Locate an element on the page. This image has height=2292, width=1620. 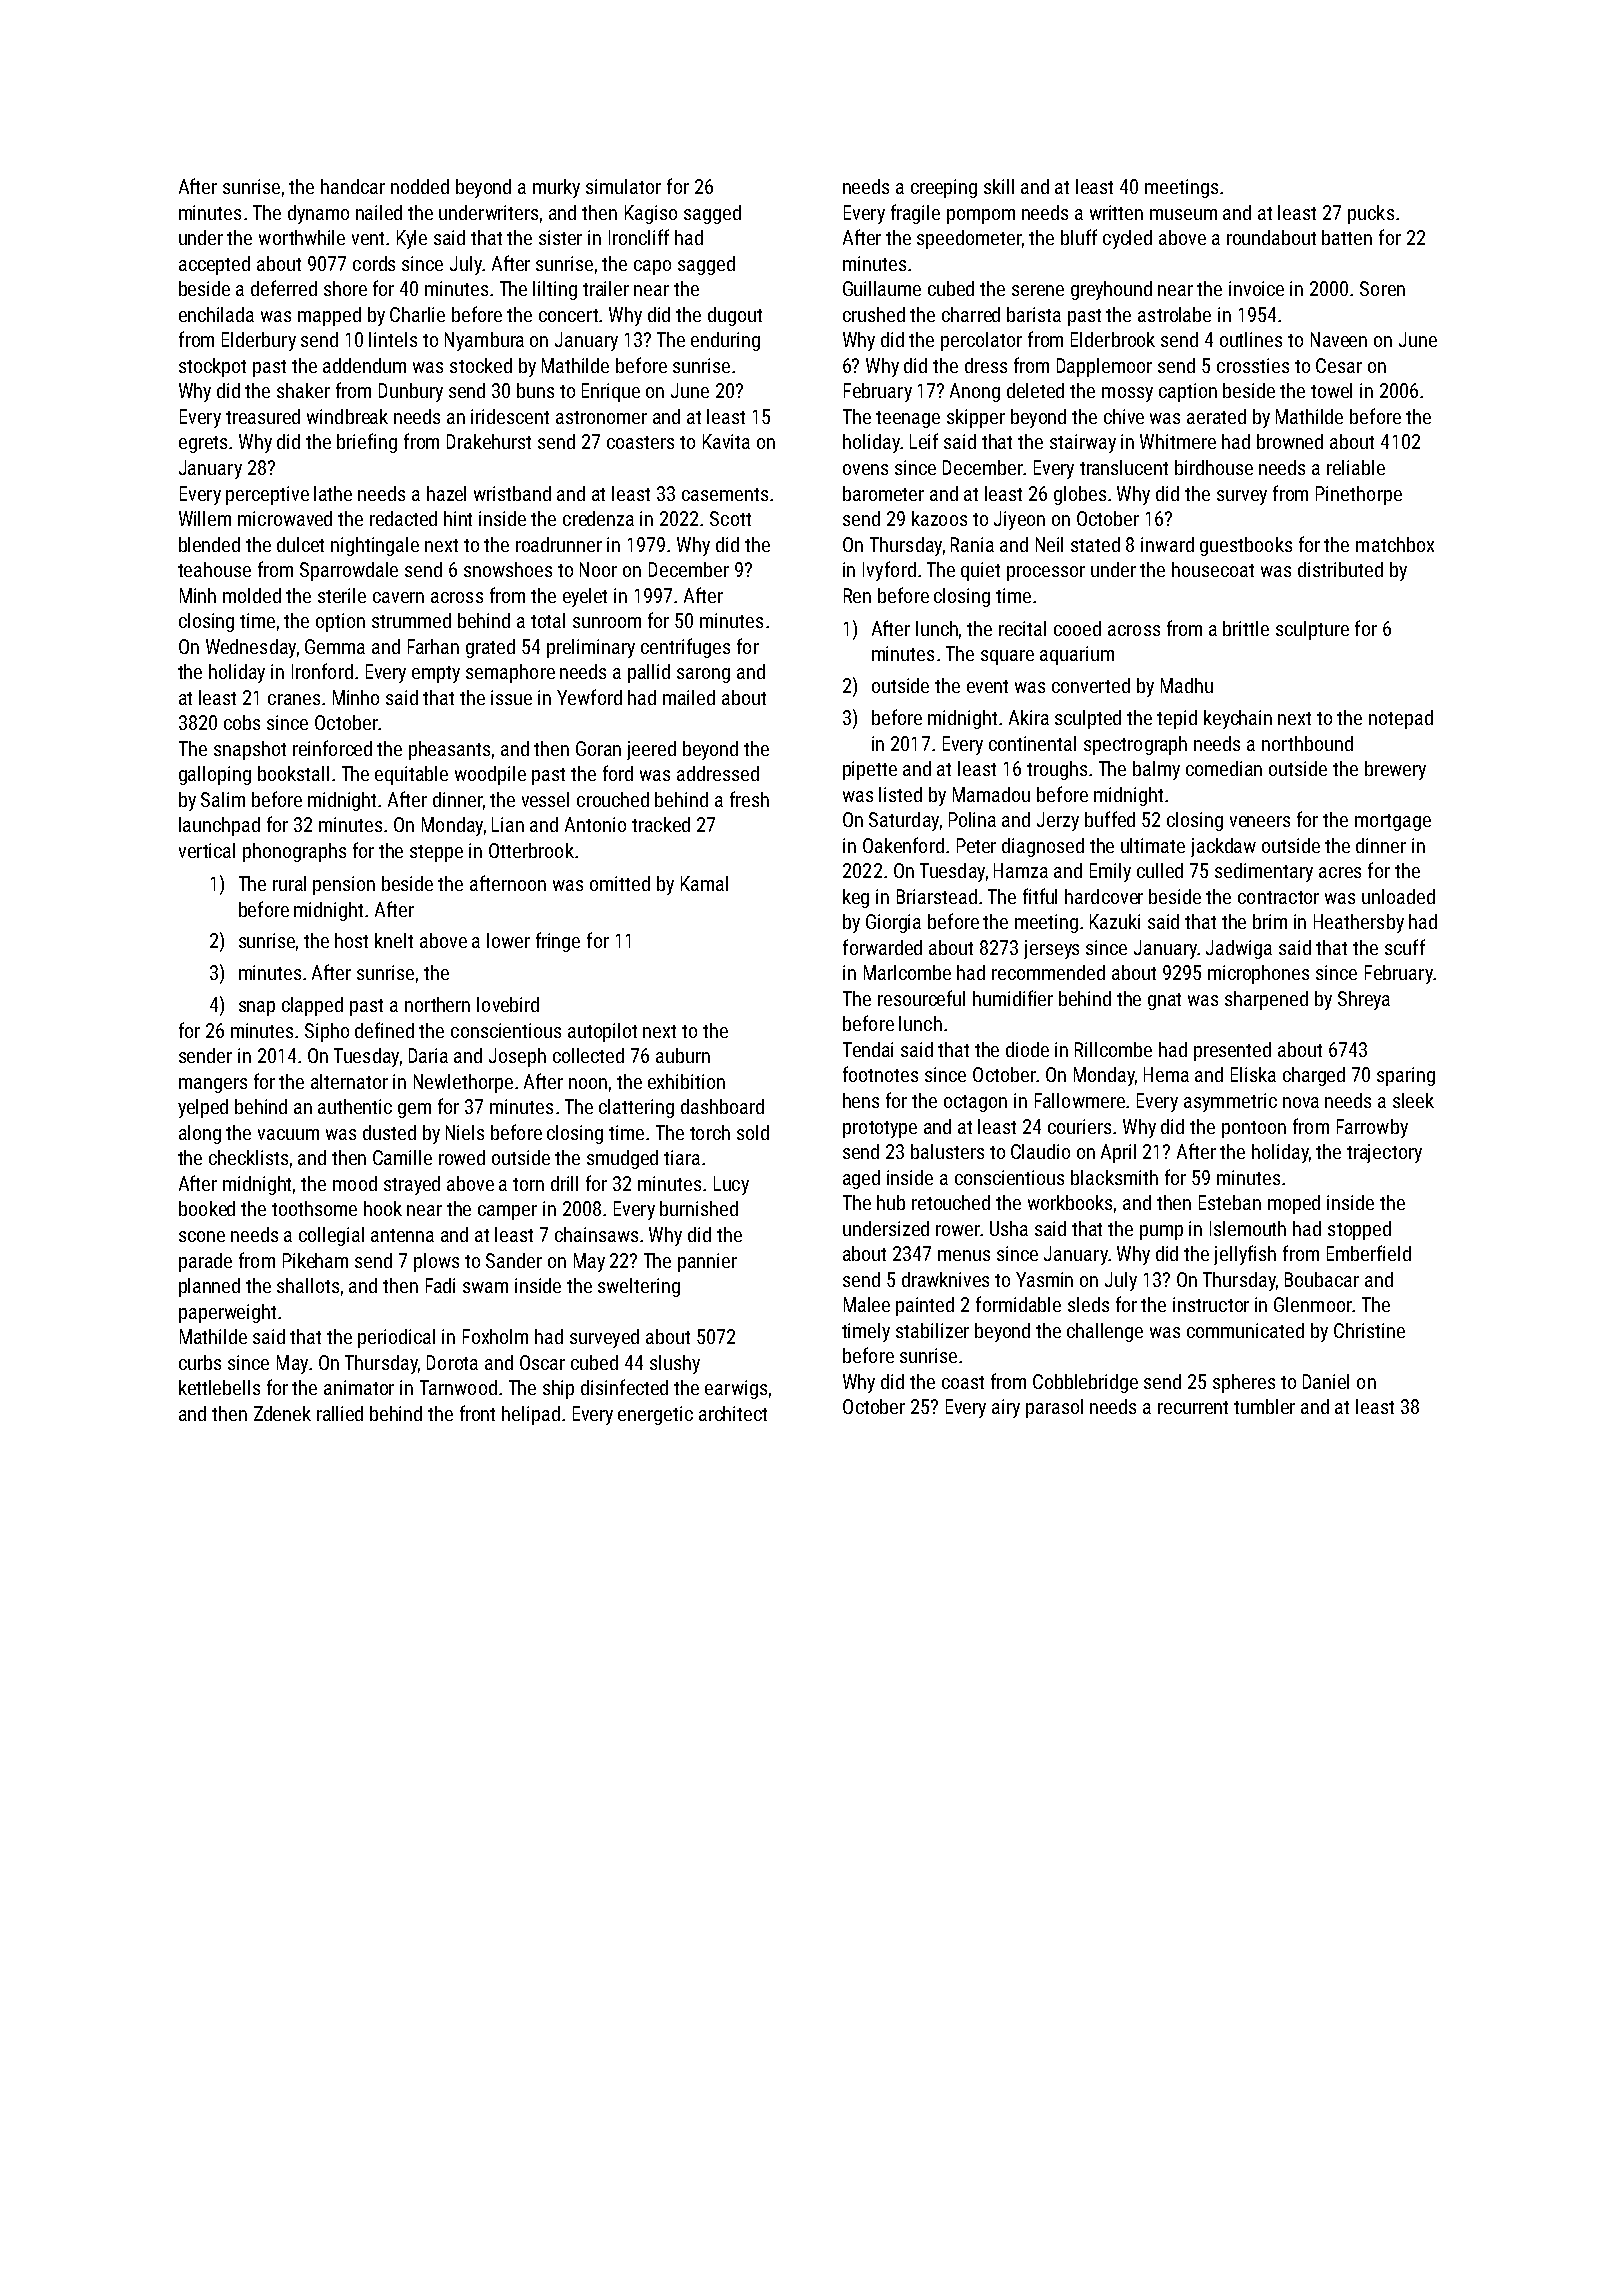
teahouse is located at coordinates (214, 569).
